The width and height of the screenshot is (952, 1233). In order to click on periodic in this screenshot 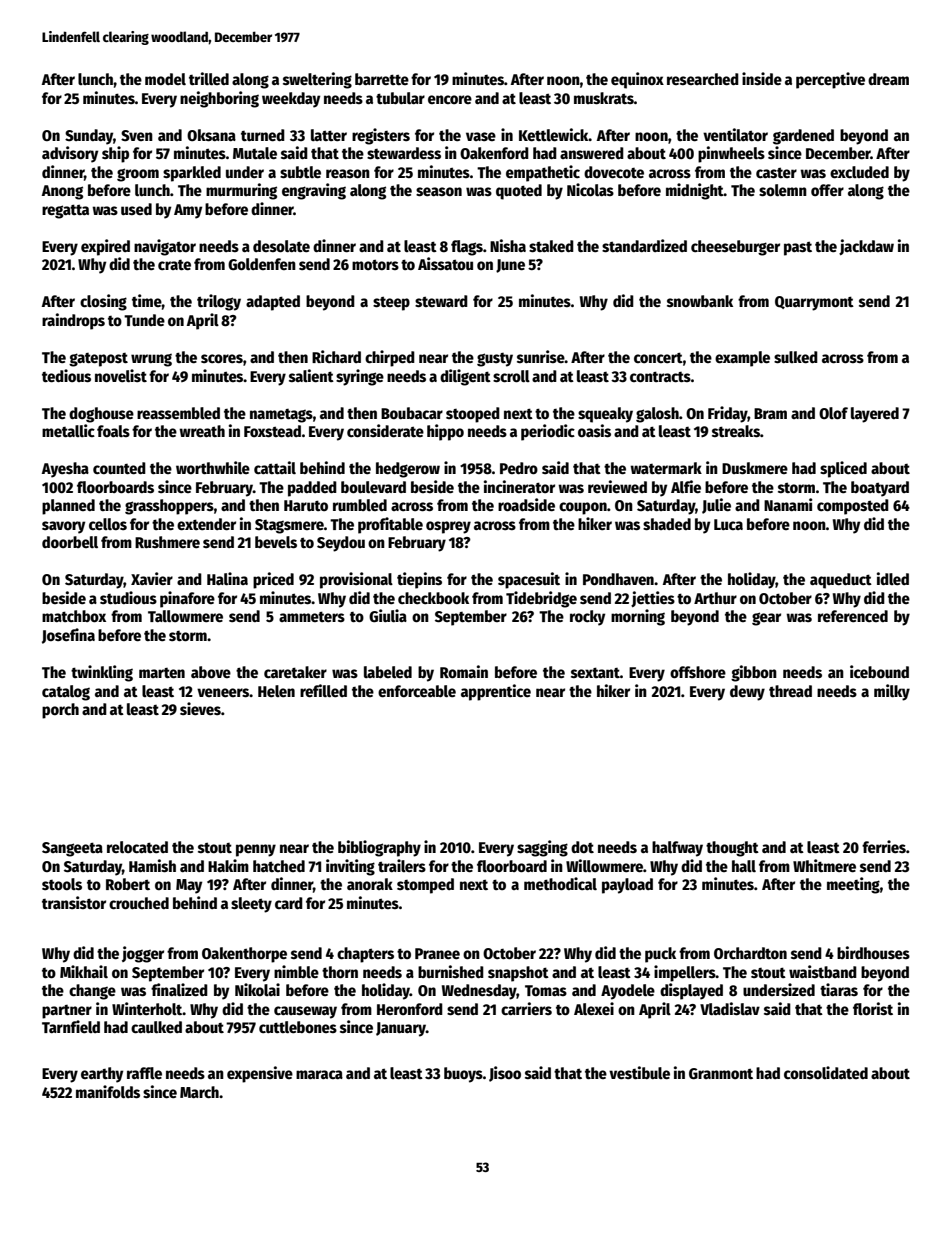, I will do `click(548, 432)`.
